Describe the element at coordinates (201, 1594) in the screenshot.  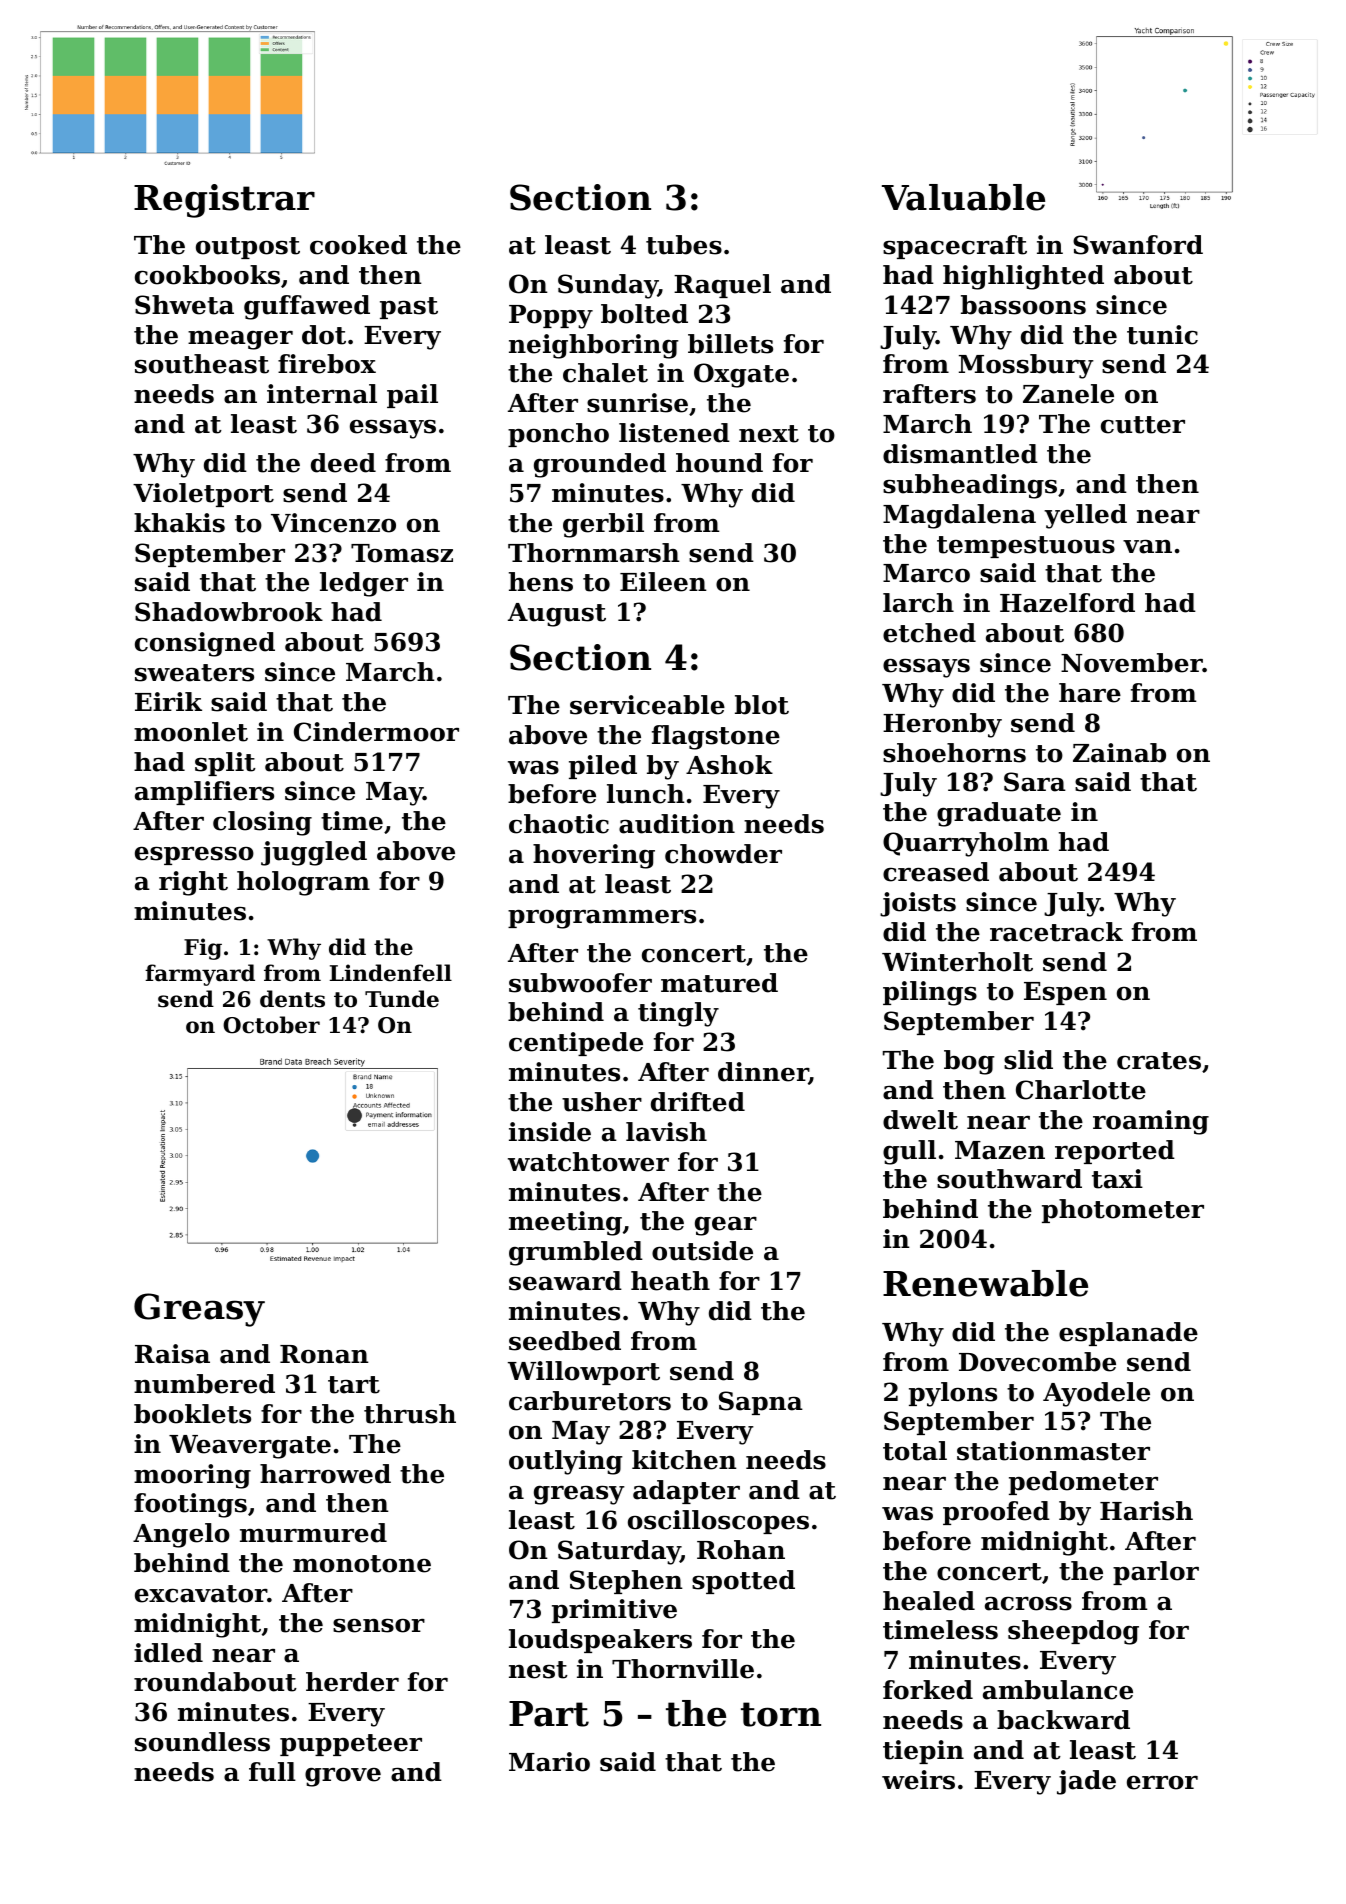
I see `excavator` at that location.
